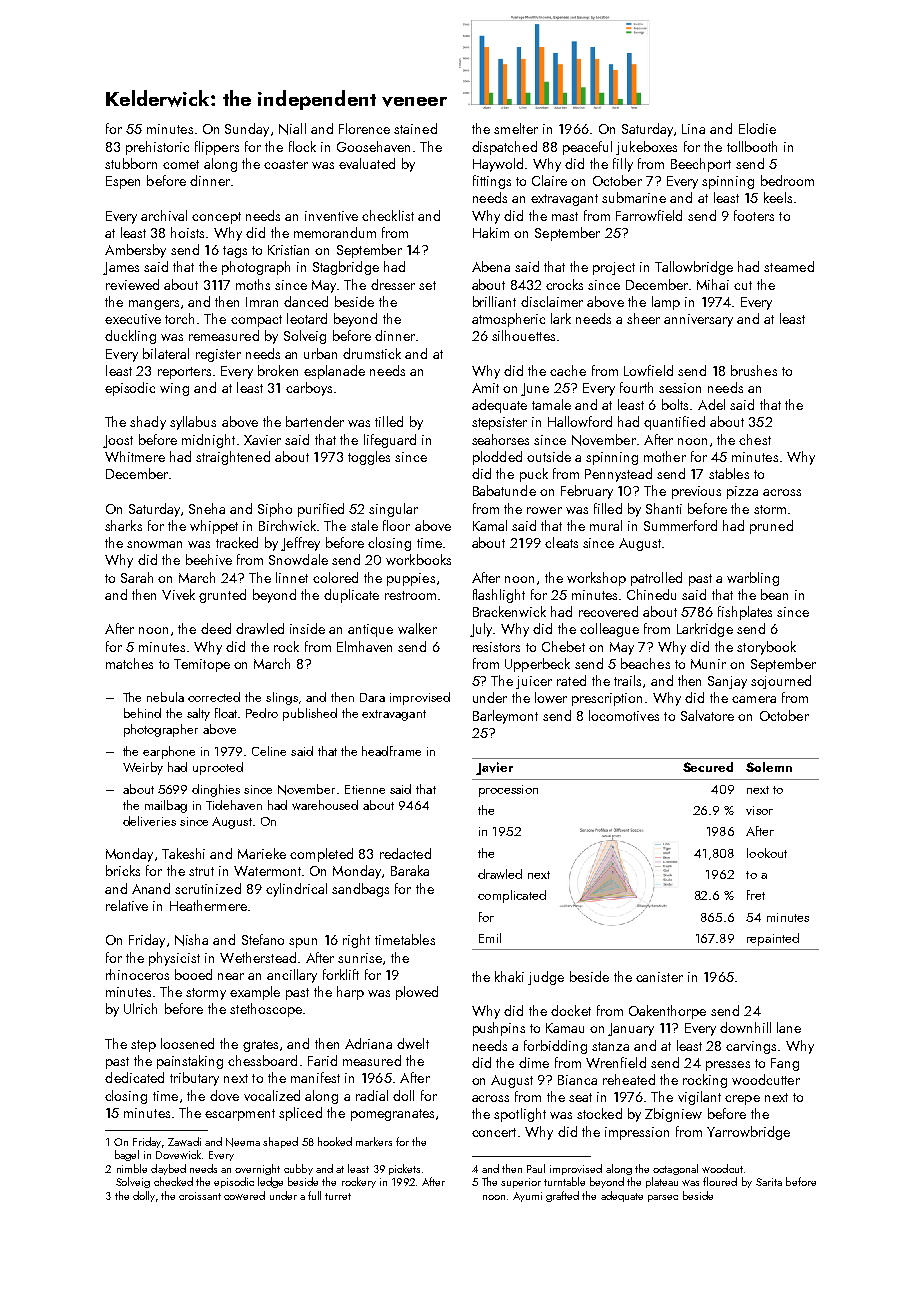  What do you see at coordinates (521, 1183) in the screenshot?
I see `superior` at bounding box center [521, 1183].
